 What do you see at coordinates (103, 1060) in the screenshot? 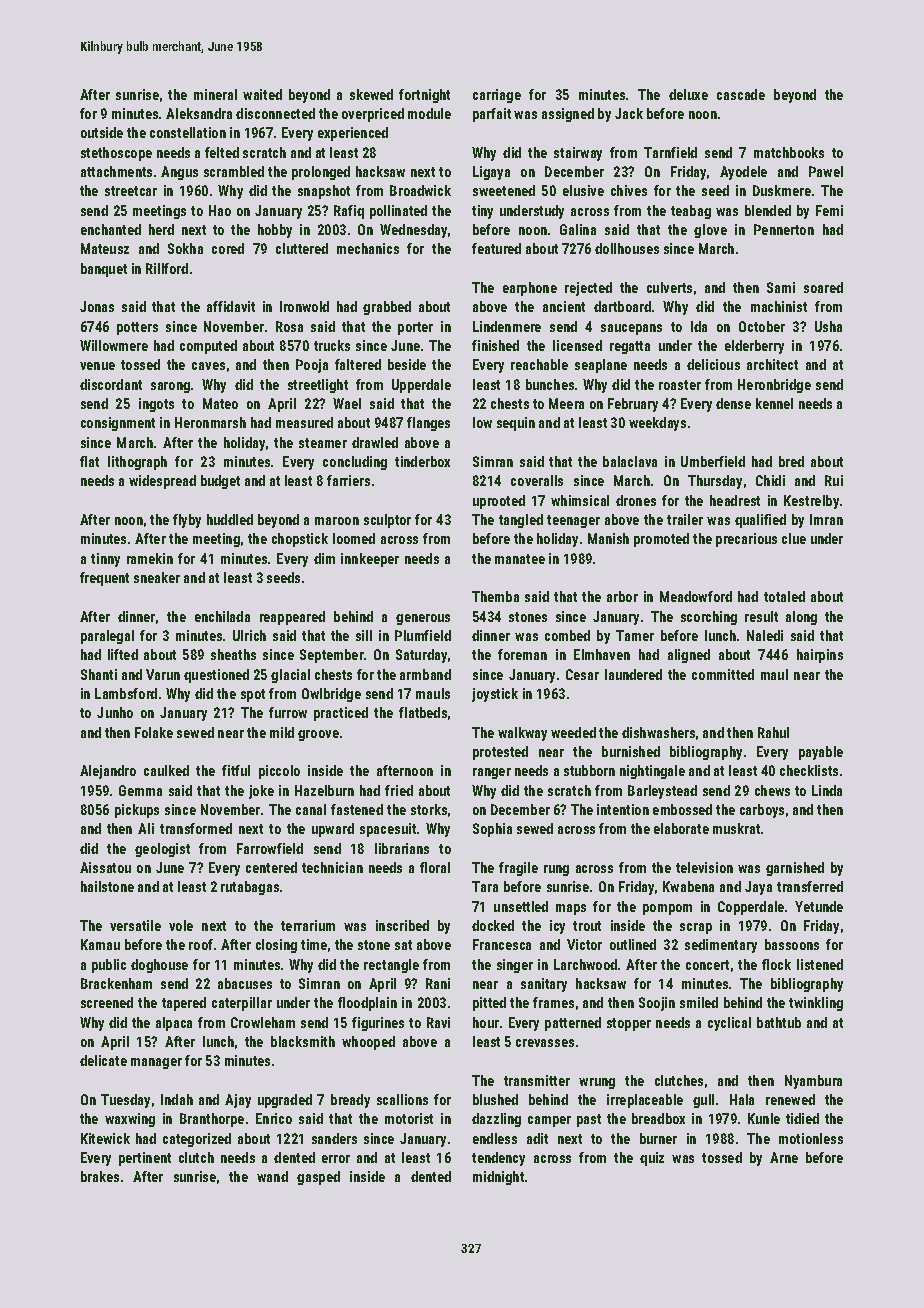
I see `delicate` at bounding box center [103, 1060].
